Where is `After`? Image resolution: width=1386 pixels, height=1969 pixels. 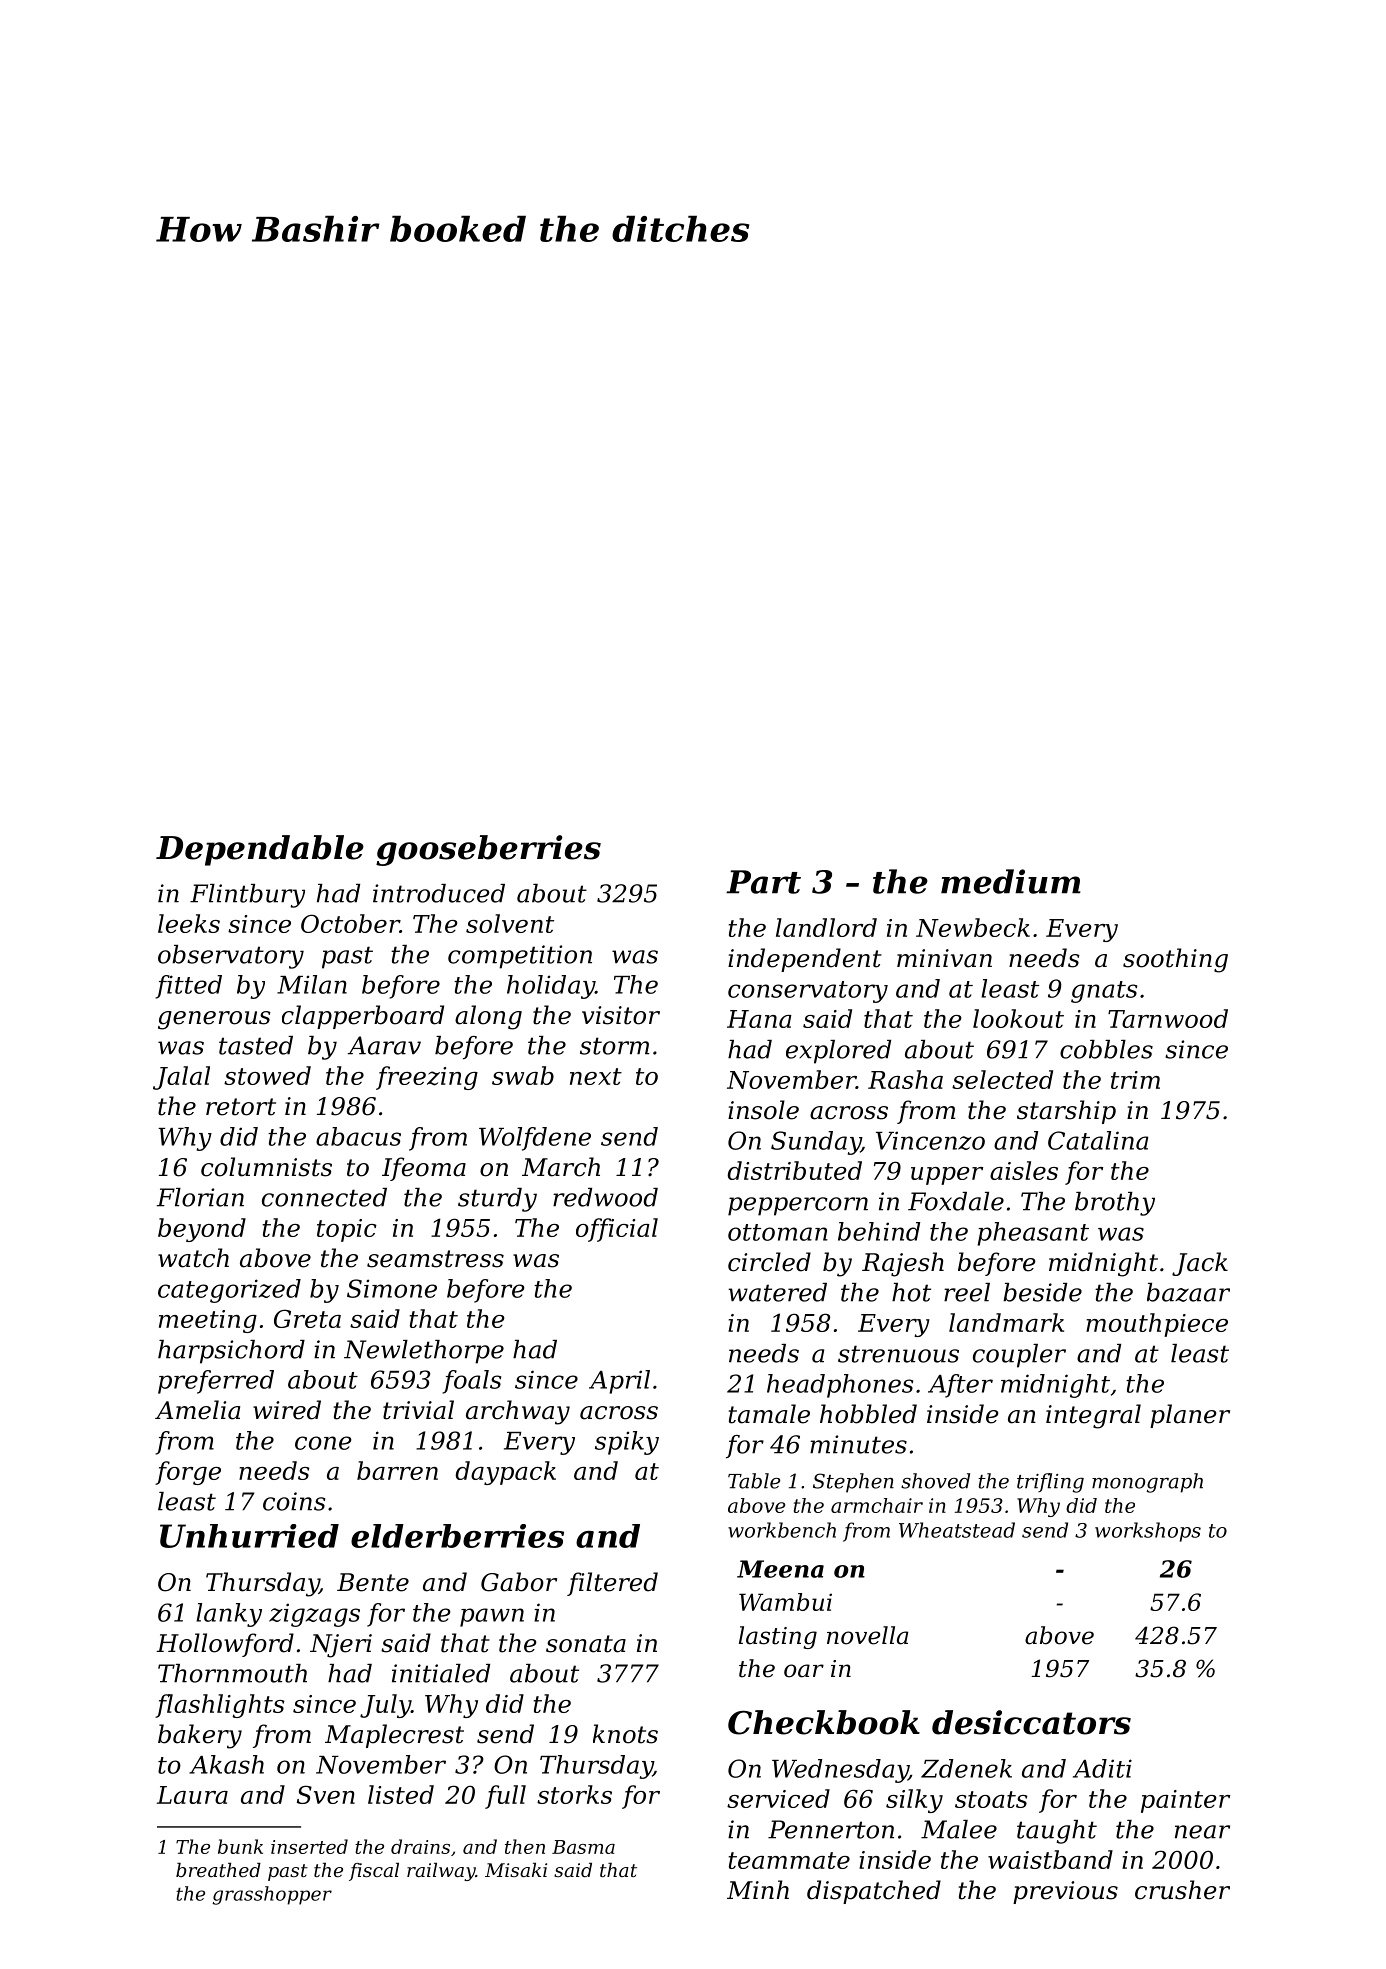 After is located at coordinates (960, 1386).
